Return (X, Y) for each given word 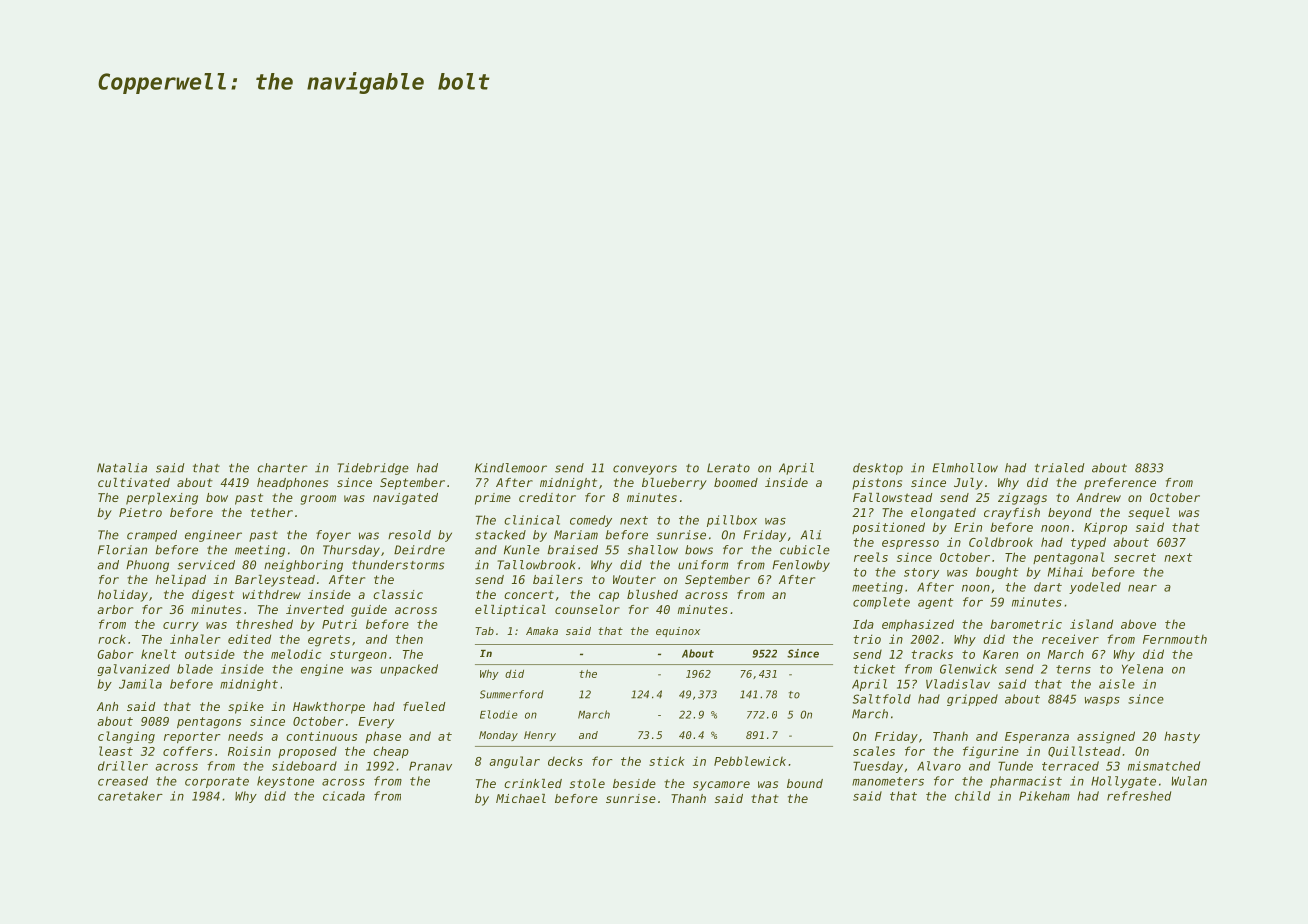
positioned (888, 528)
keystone (285, 782)
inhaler (195, 639)
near (1142, 588)
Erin (968, 527)
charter (282, 468)
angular (514, 762)
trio (867, 639)
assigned (1106, 737)
